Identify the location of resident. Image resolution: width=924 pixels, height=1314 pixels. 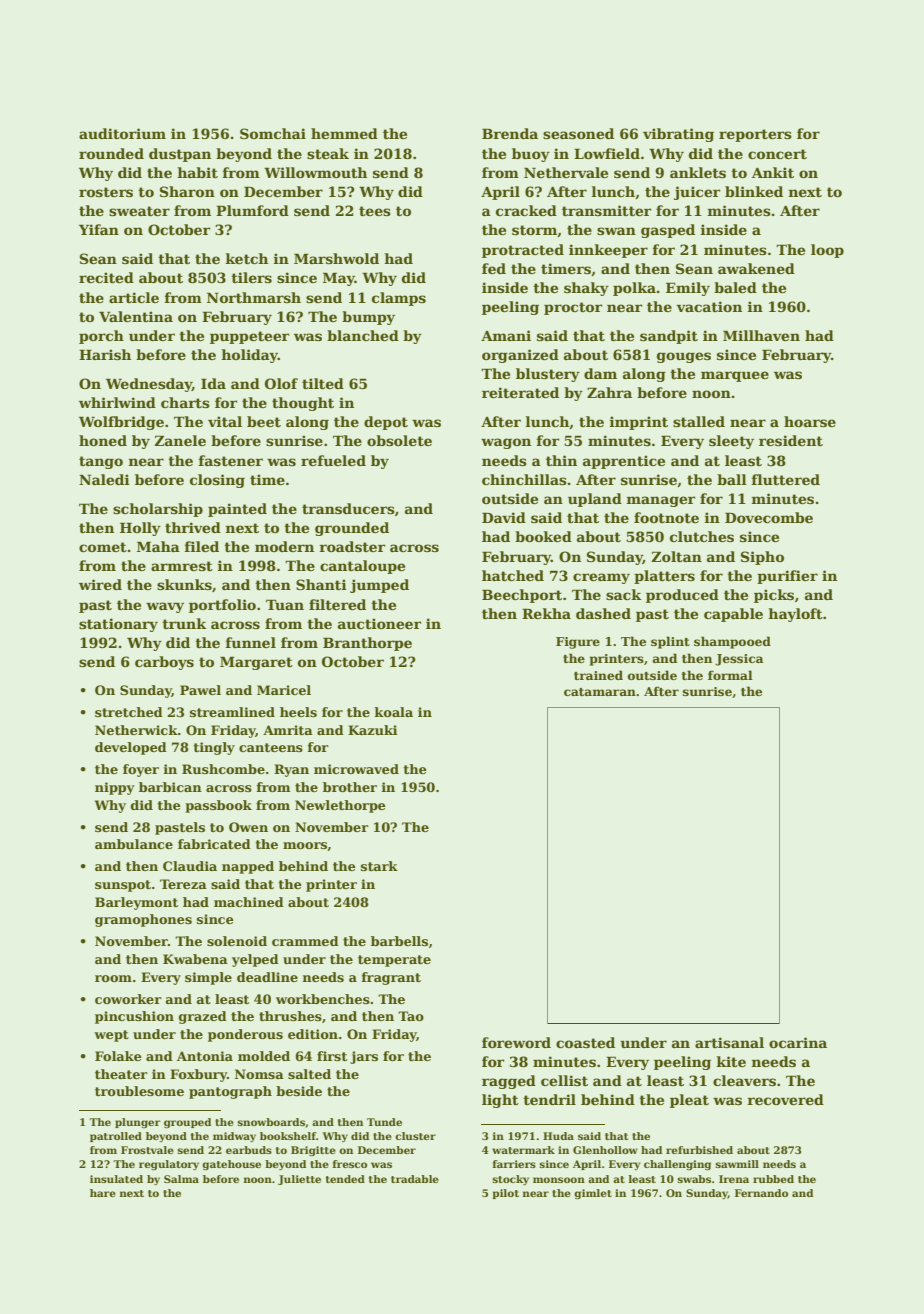
(791, 440).
